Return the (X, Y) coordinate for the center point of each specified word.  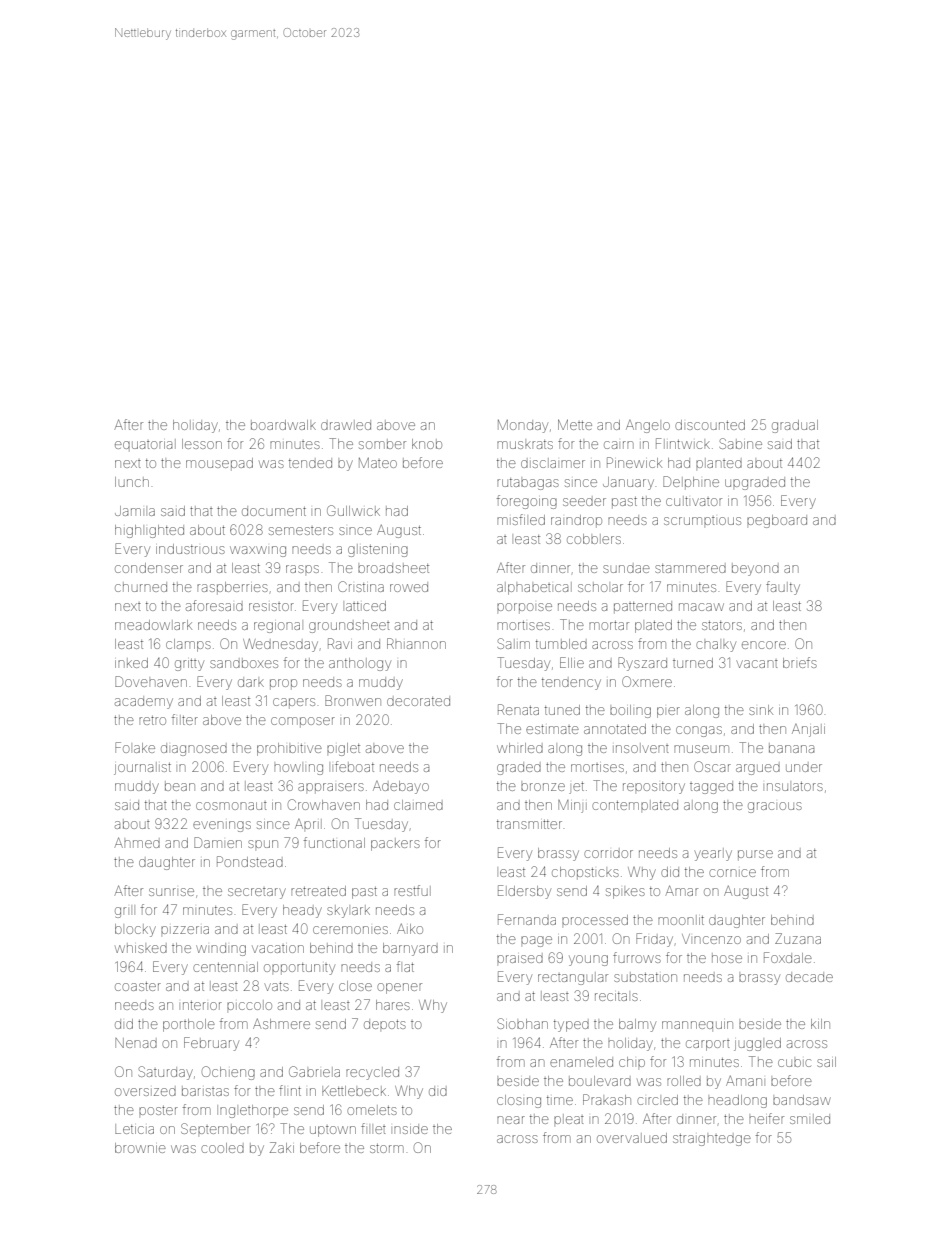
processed (595, 920)
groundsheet (349, 626)
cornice (732, 873)
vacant (757, 664)
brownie (140, 1148)
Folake (135, 747)
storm (387, 1148)
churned (141, 587)
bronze (543, 787)
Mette (575, 424)
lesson (202, 444)
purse (755, 855)
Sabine (740, 443)
